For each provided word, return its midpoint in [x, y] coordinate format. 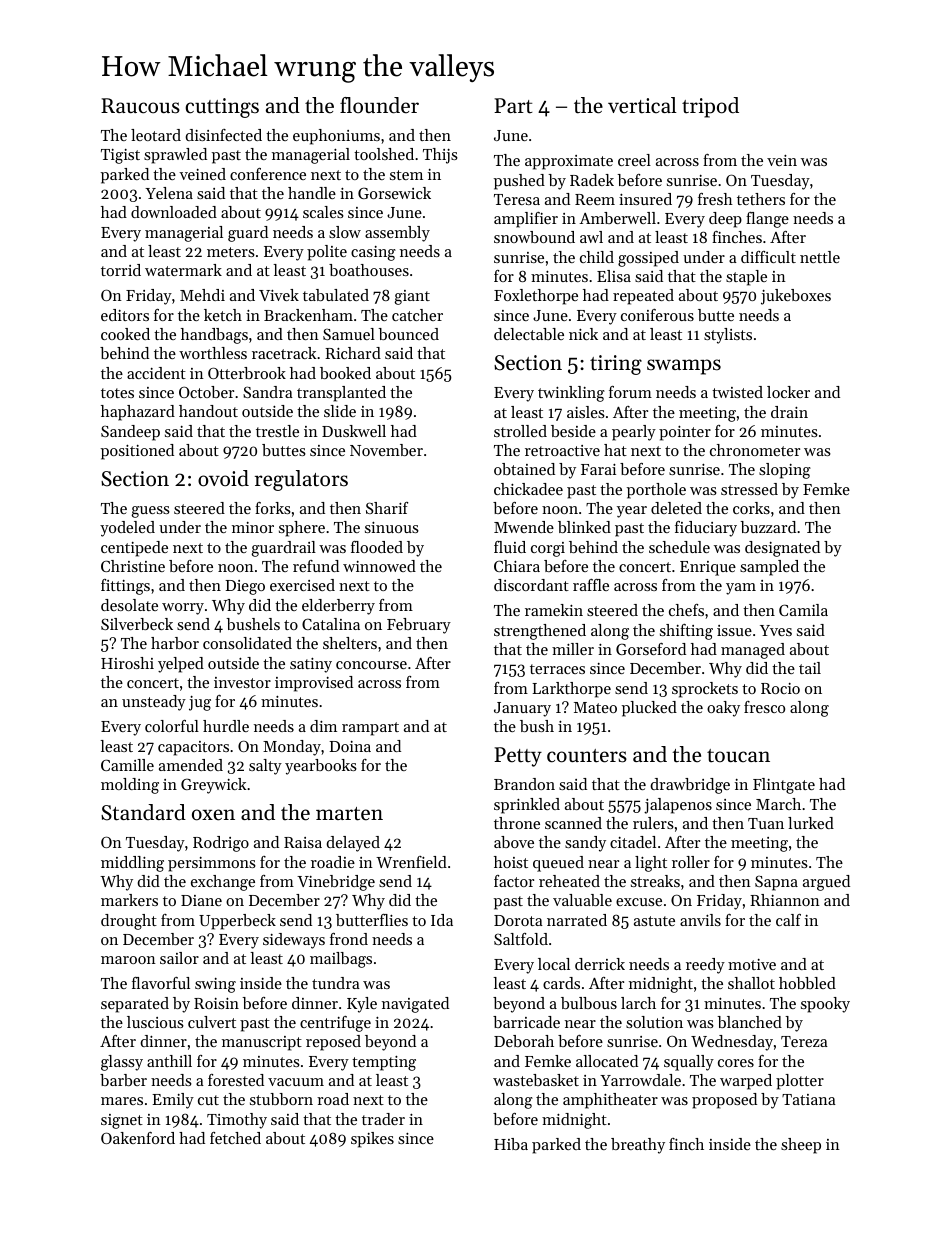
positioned [137, 452]
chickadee [528, 489]
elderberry [338, 607]
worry [183, 609]
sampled [769, 568]
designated [782, 549]
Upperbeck [237, 922]
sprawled [175, 156]
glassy [122, 1063]
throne [517, 823]
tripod [710, 107]
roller [691, 862]
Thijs [440, 156]
